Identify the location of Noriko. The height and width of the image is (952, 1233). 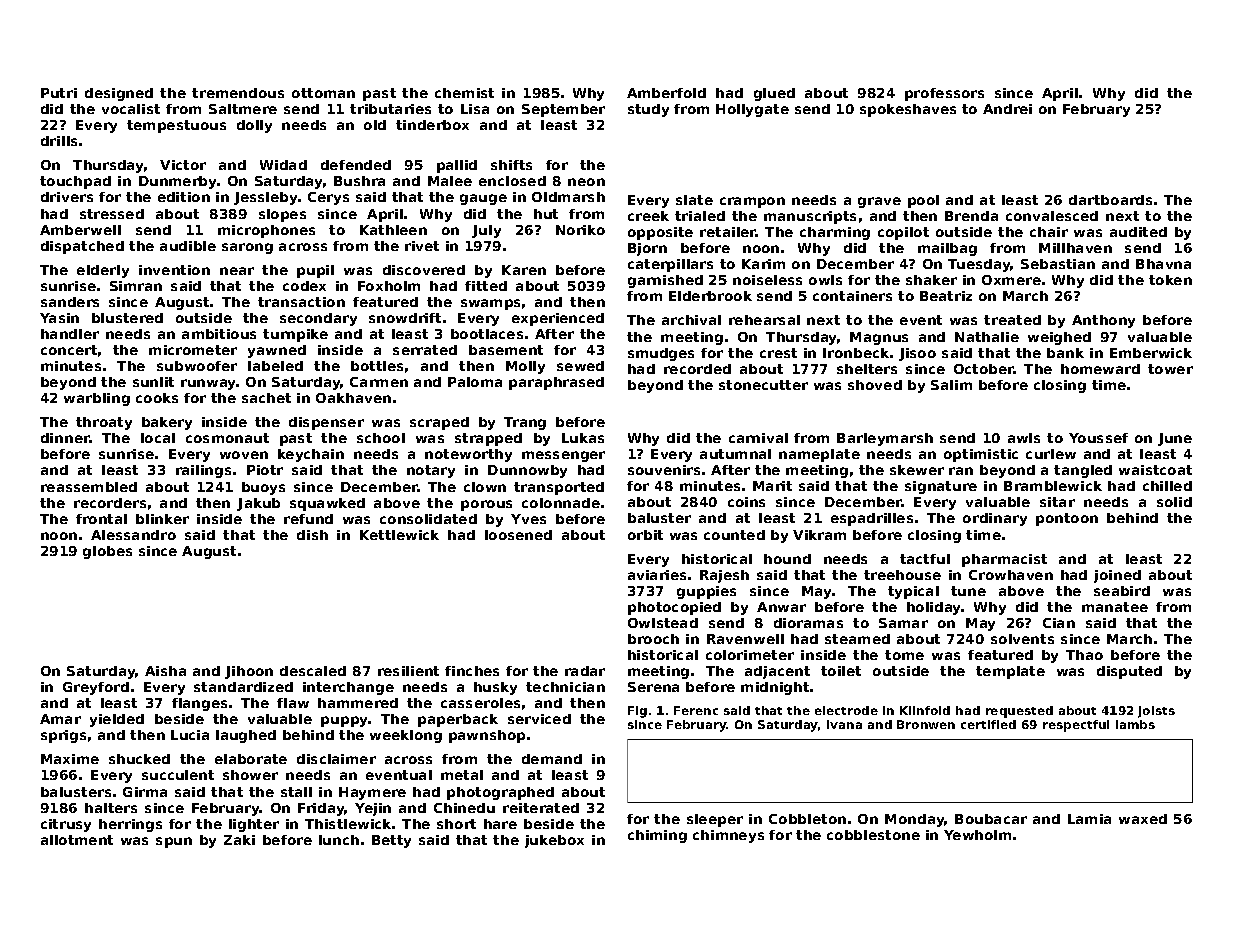
(580, 230).
